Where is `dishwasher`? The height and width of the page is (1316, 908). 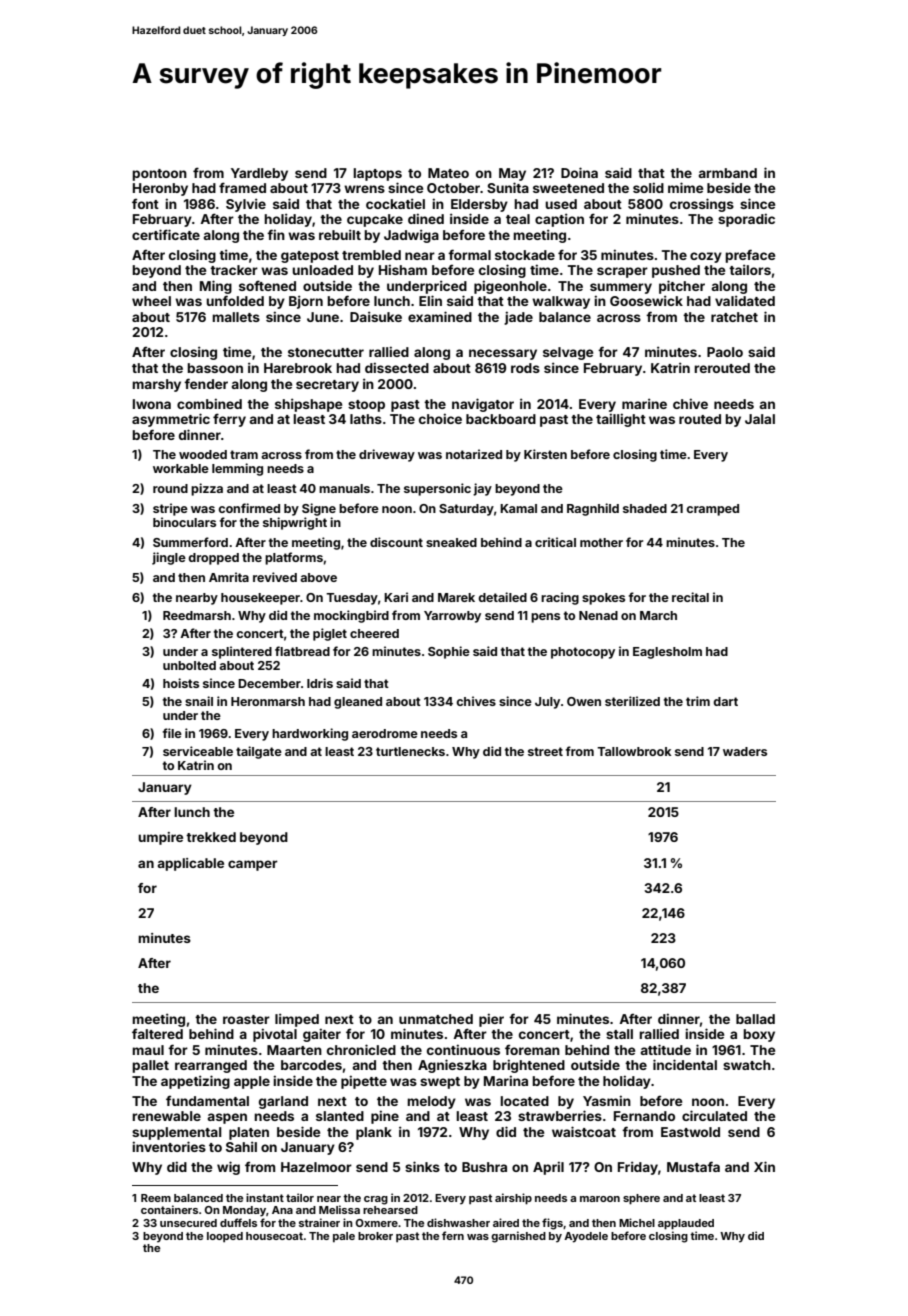 dishwasher is located at coordinates (458, 1222).
